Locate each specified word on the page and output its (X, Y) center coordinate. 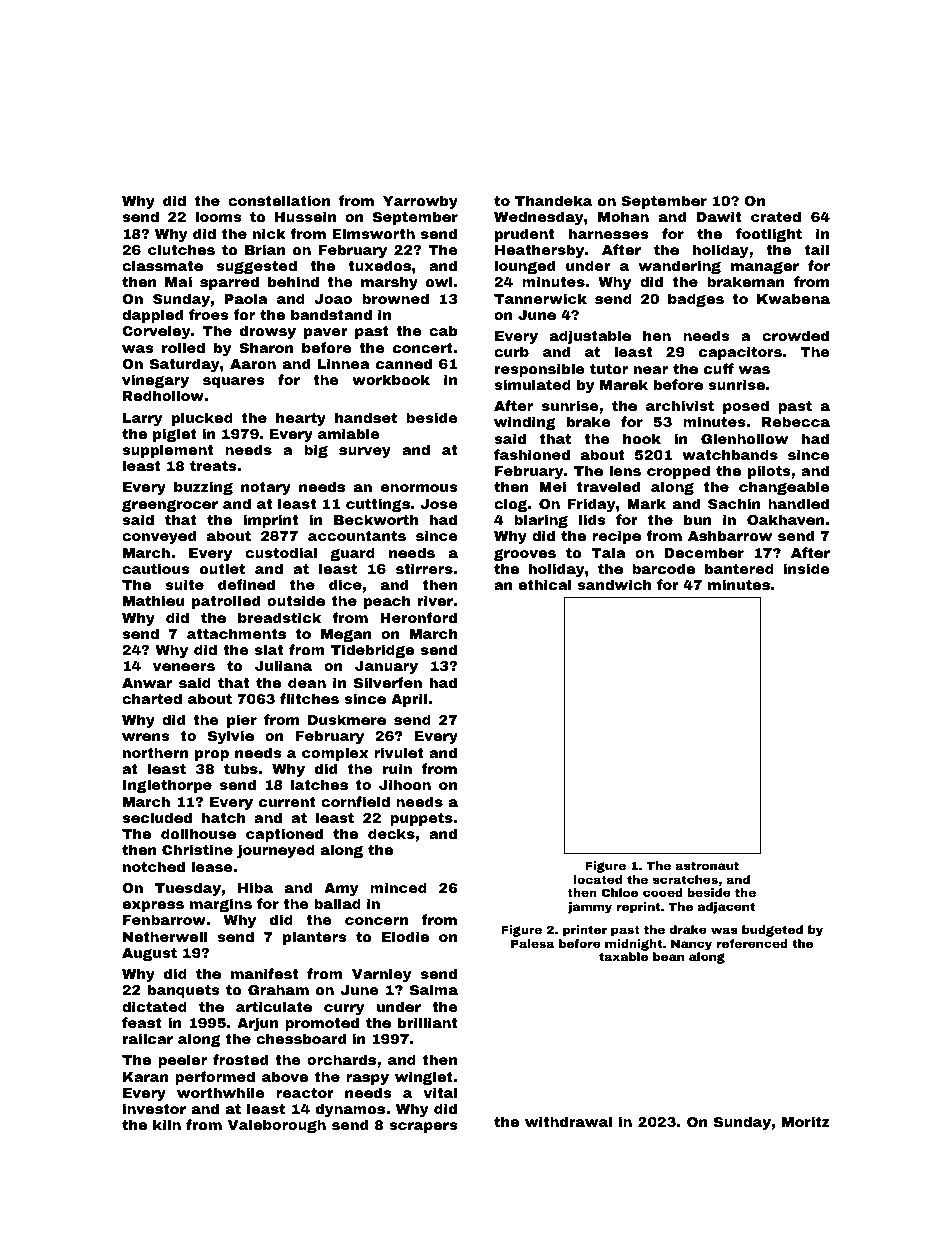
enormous (419, 488)
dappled (152, 316)
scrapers (423, 1127)
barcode (663, 568)
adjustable (590, 337)
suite (184, 584)
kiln (167, 1124)
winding (525, 423)
